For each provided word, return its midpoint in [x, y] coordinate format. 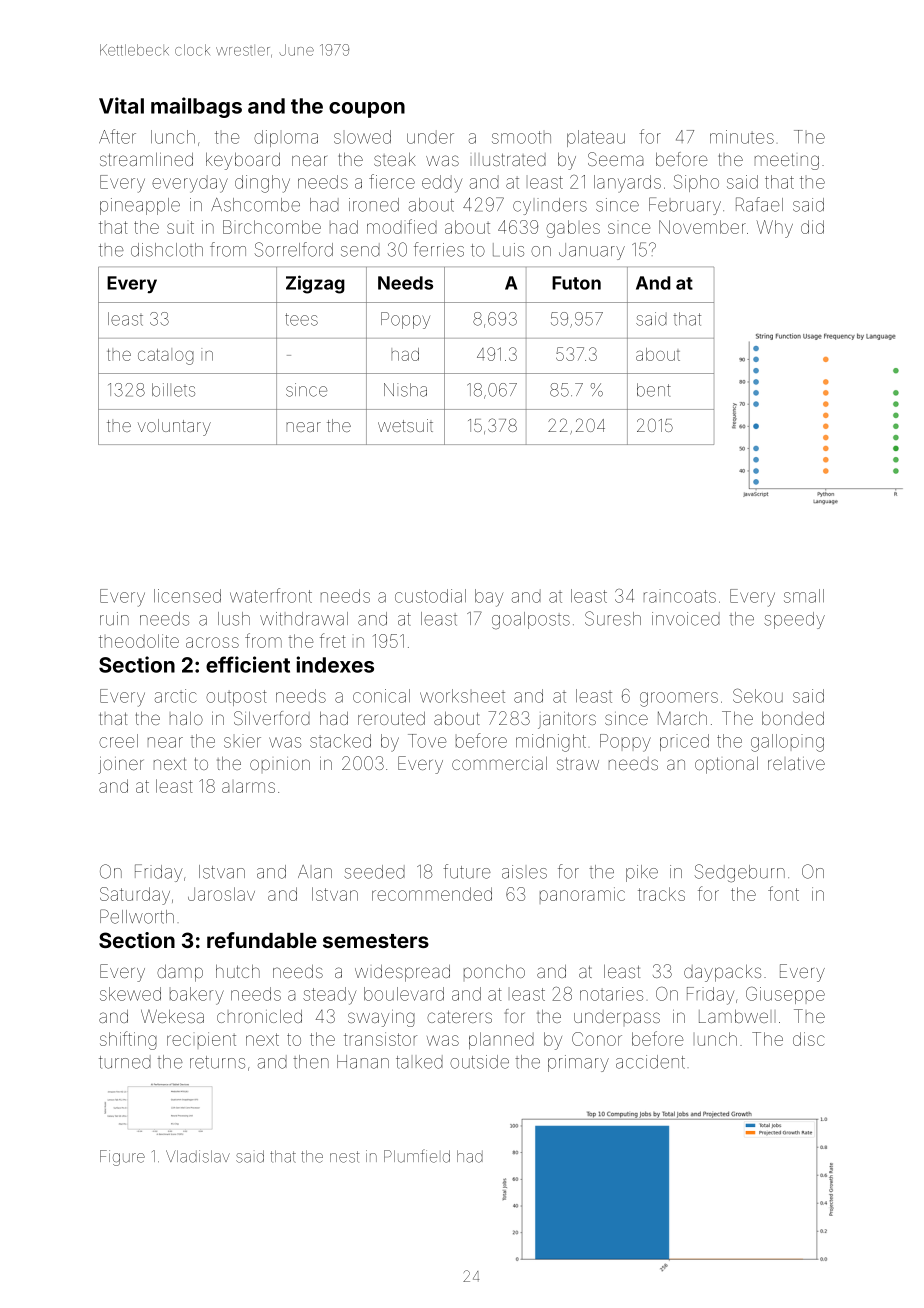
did [812, 227]
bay [489, 598]
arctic [176, 696]
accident [650, 1062]
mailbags [196, 107]
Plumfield [417, 1156]
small [804, 596]
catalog [166, 356]
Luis [508, 250]
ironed [374, 205]
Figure [122, 1158]
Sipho [696, 183]
